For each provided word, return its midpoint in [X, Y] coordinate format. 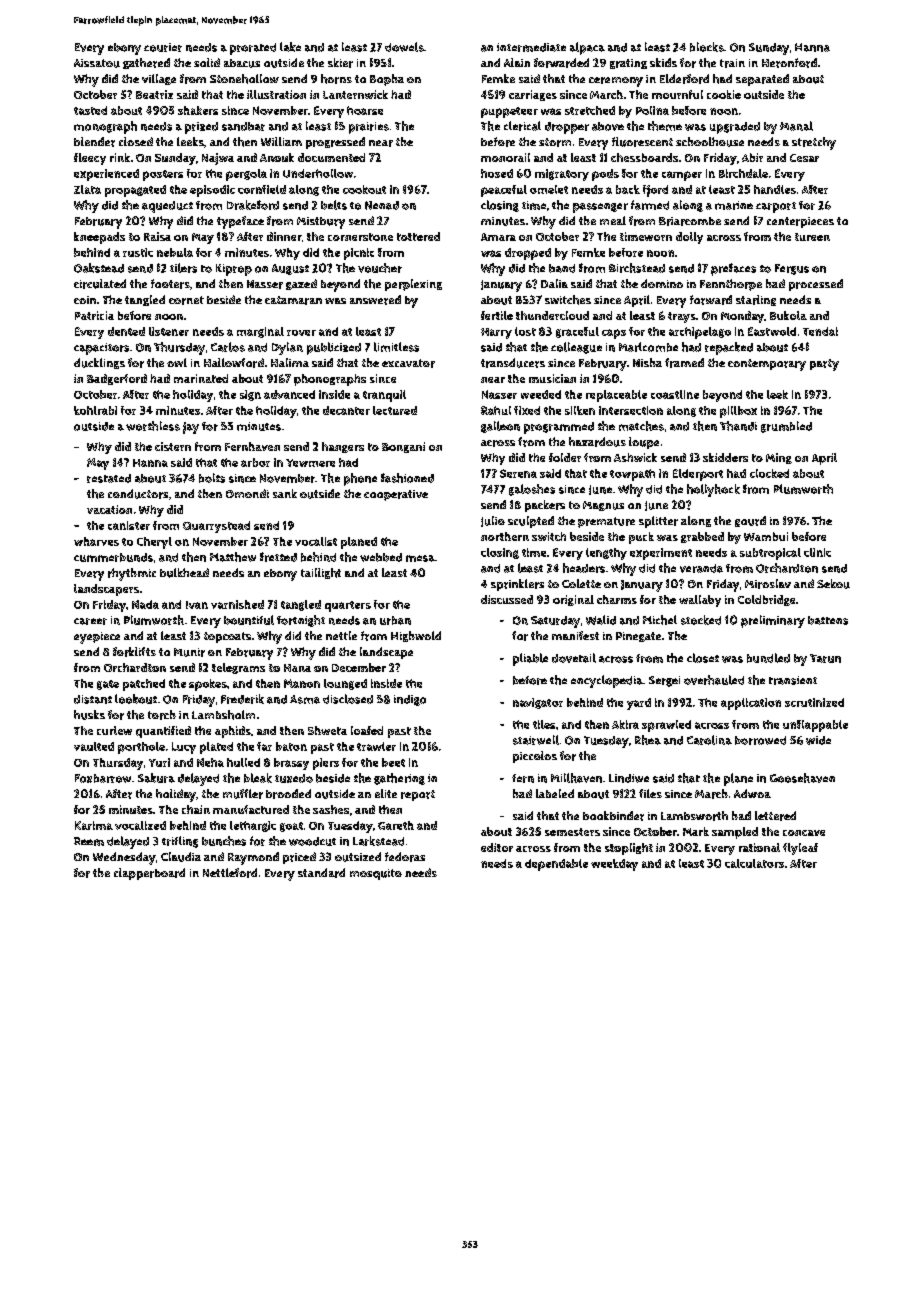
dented [126, 331]
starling [756, 300]
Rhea [648, 740]
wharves [96, 541]
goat [291, 827]
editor [497, 847]
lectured [395, 410]
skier [340, 63]
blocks [707, 47]
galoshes [532, 490]
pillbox [738, 412]
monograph [105, 127]
